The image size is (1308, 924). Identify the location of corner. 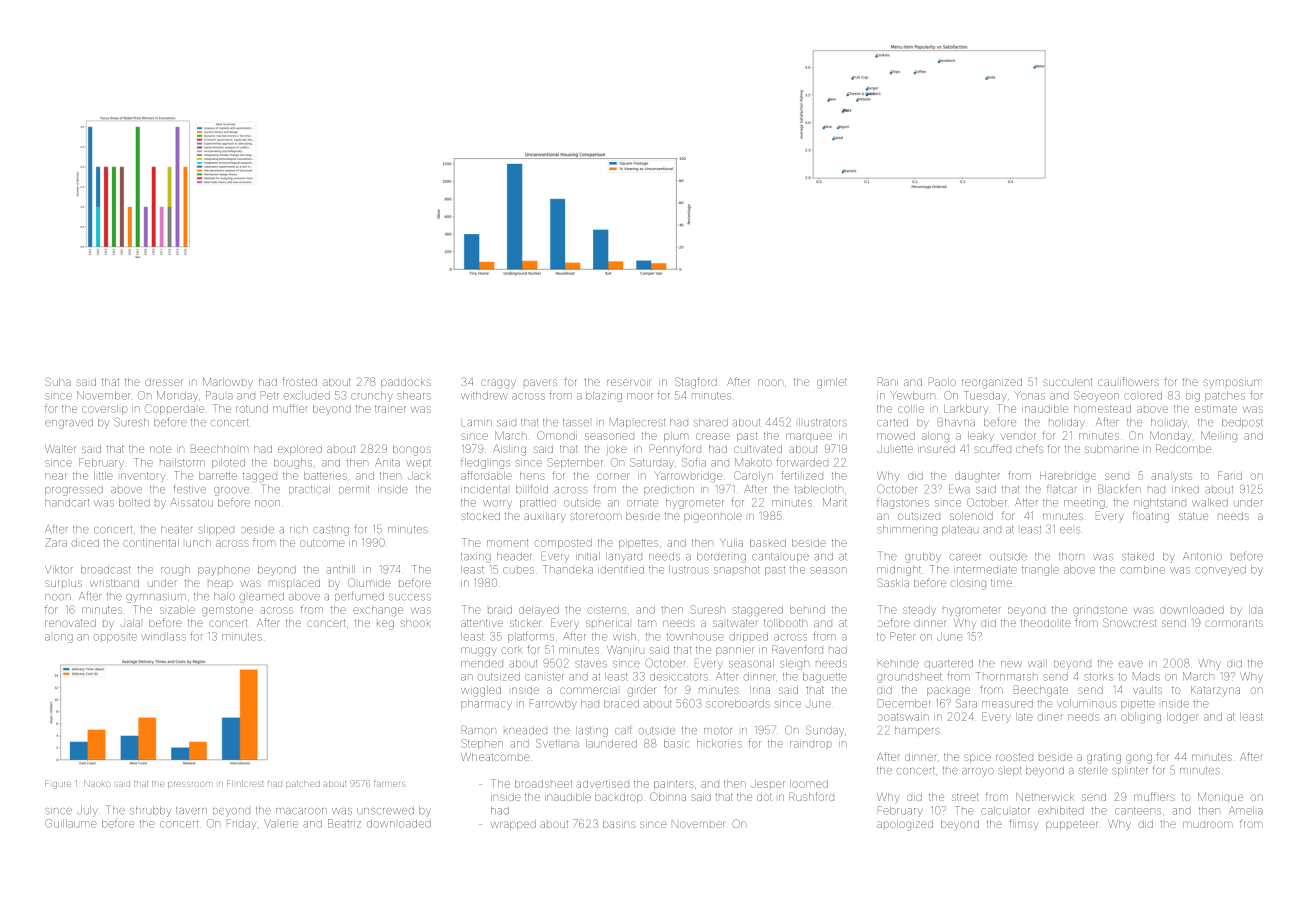
(613, 476).
